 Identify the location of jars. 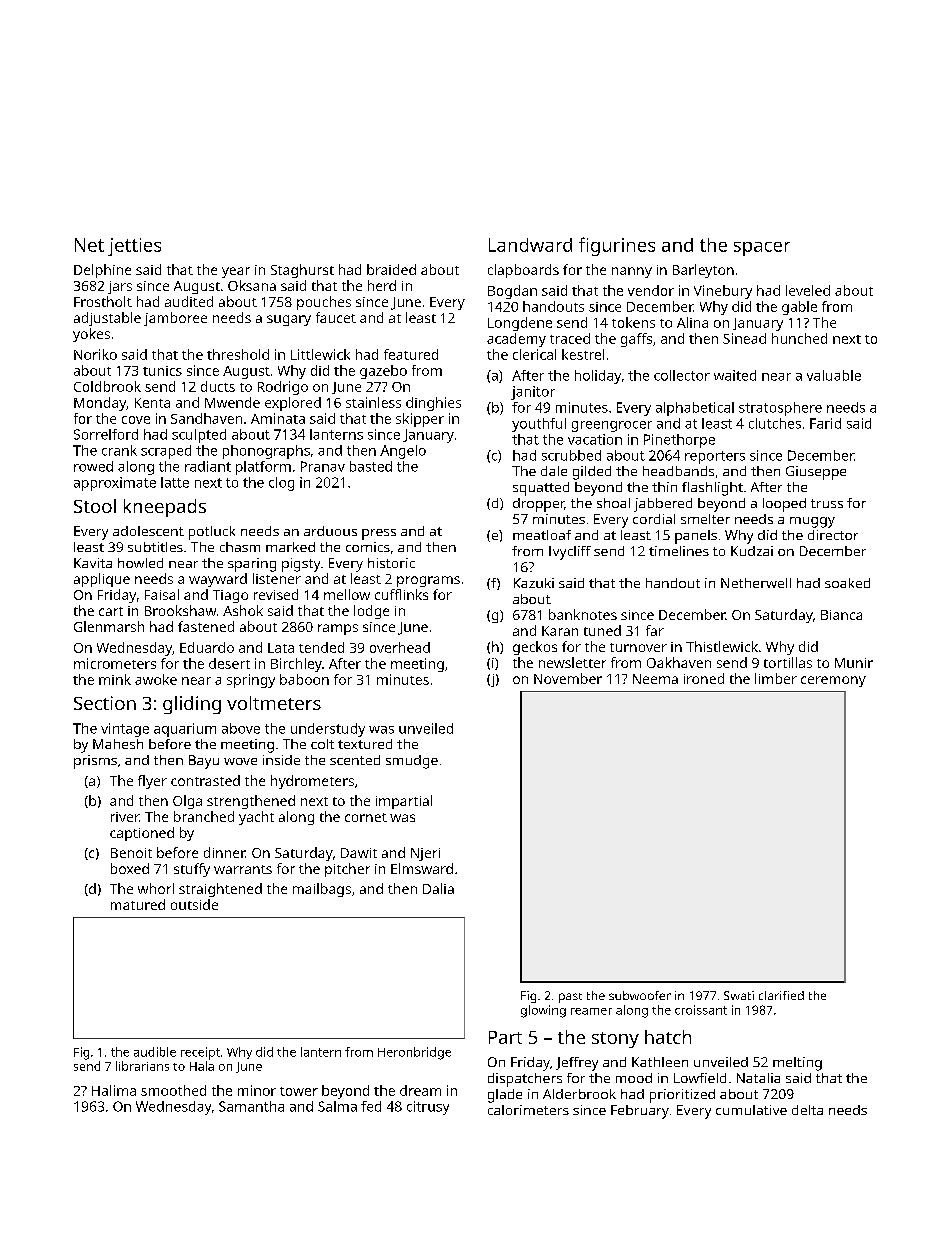
(120, 287).
